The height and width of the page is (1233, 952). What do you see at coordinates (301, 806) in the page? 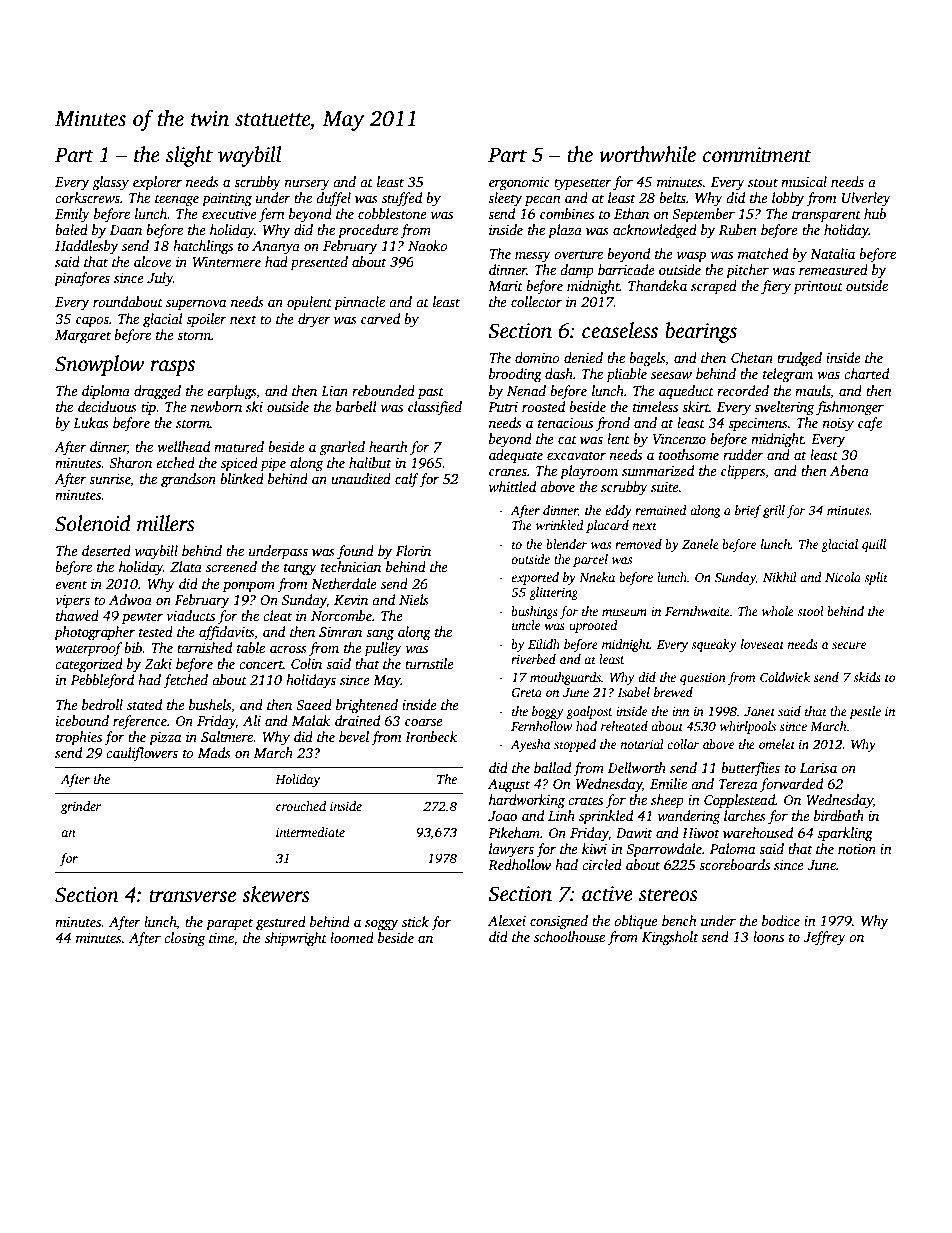
I see `crouched` at bounding box center [301, 806].
